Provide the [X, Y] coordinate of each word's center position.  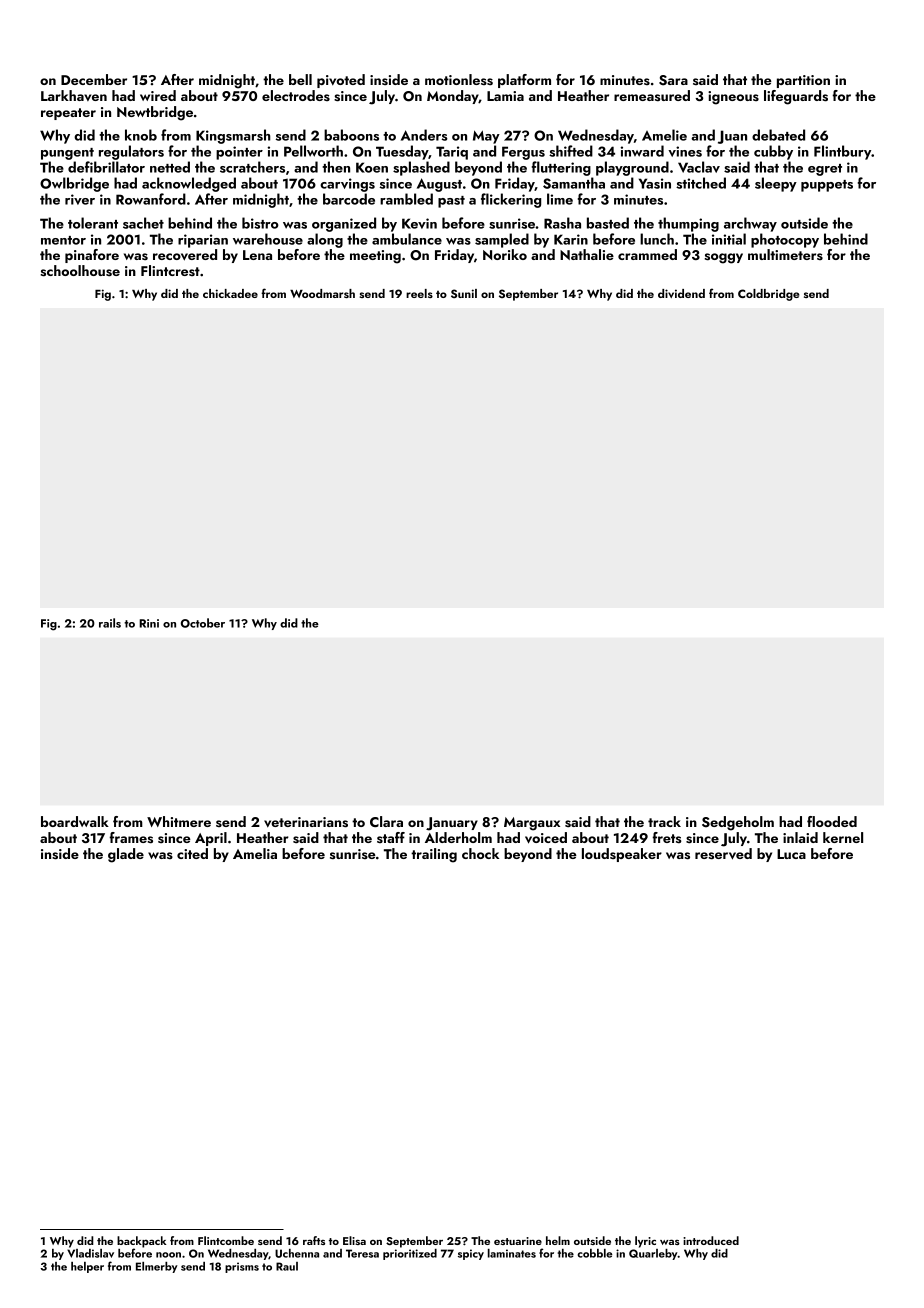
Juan [732, 137]
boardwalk [75, 821]
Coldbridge [768, 295]
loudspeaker [622, 855]
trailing [434, 855]
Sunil [464, 293]
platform [524, 81]
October [203, 623]
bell [300, 79]
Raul [287, 1266]
